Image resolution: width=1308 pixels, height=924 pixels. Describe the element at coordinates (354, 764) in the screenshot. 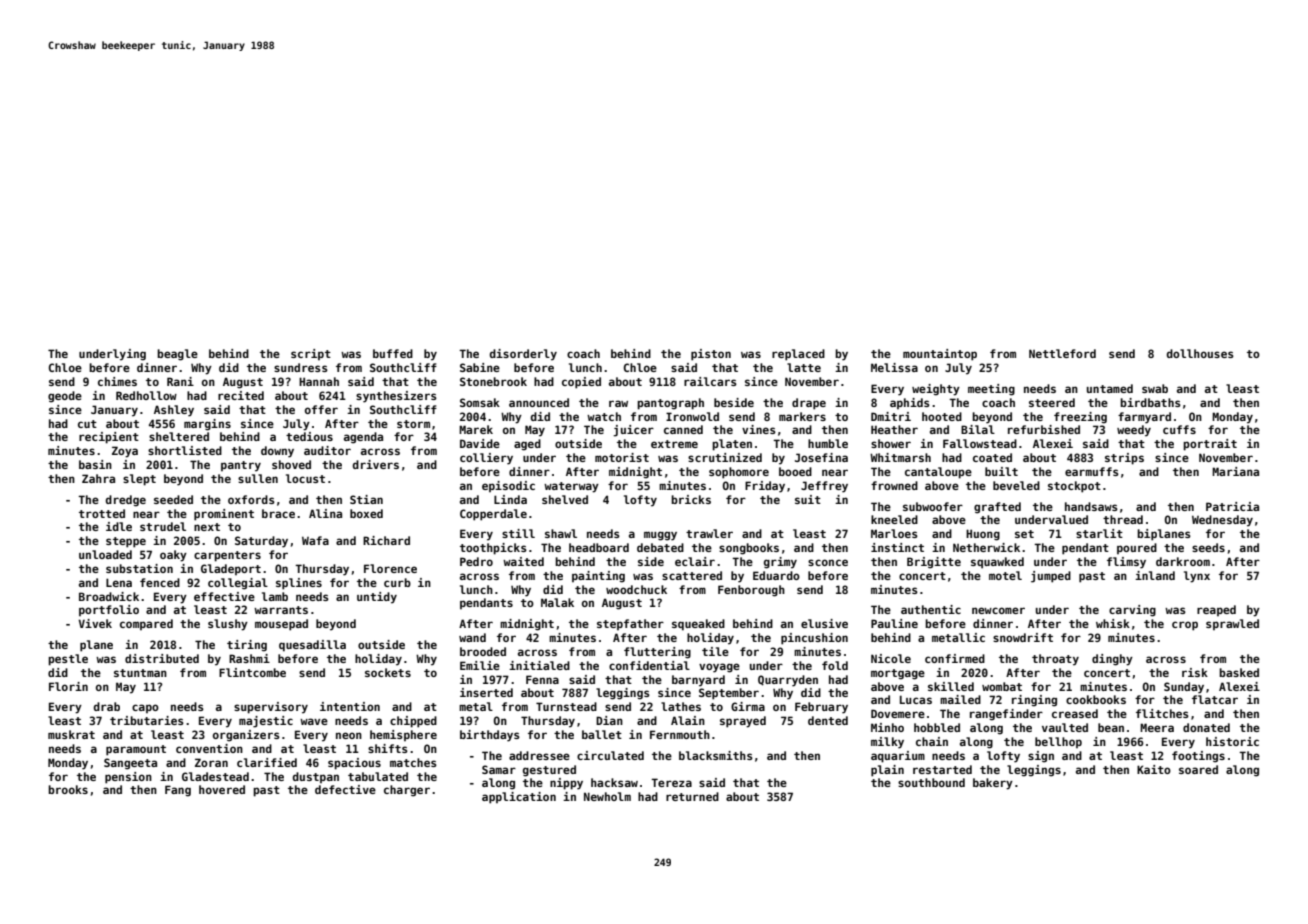

I see `spacious` at that location.
